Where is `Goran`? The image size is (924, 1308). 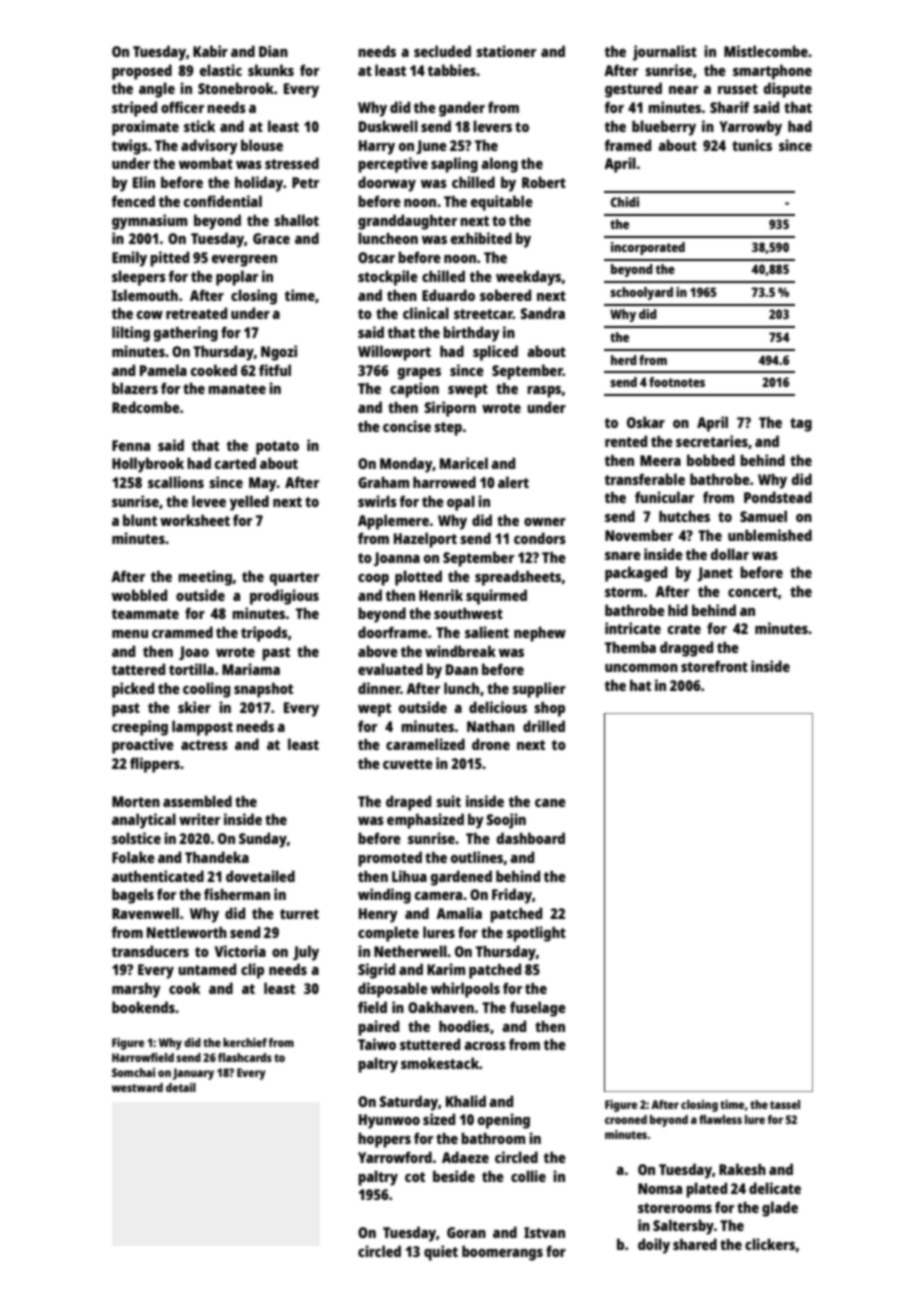 Goran is located at coordinates (466, 1232).
